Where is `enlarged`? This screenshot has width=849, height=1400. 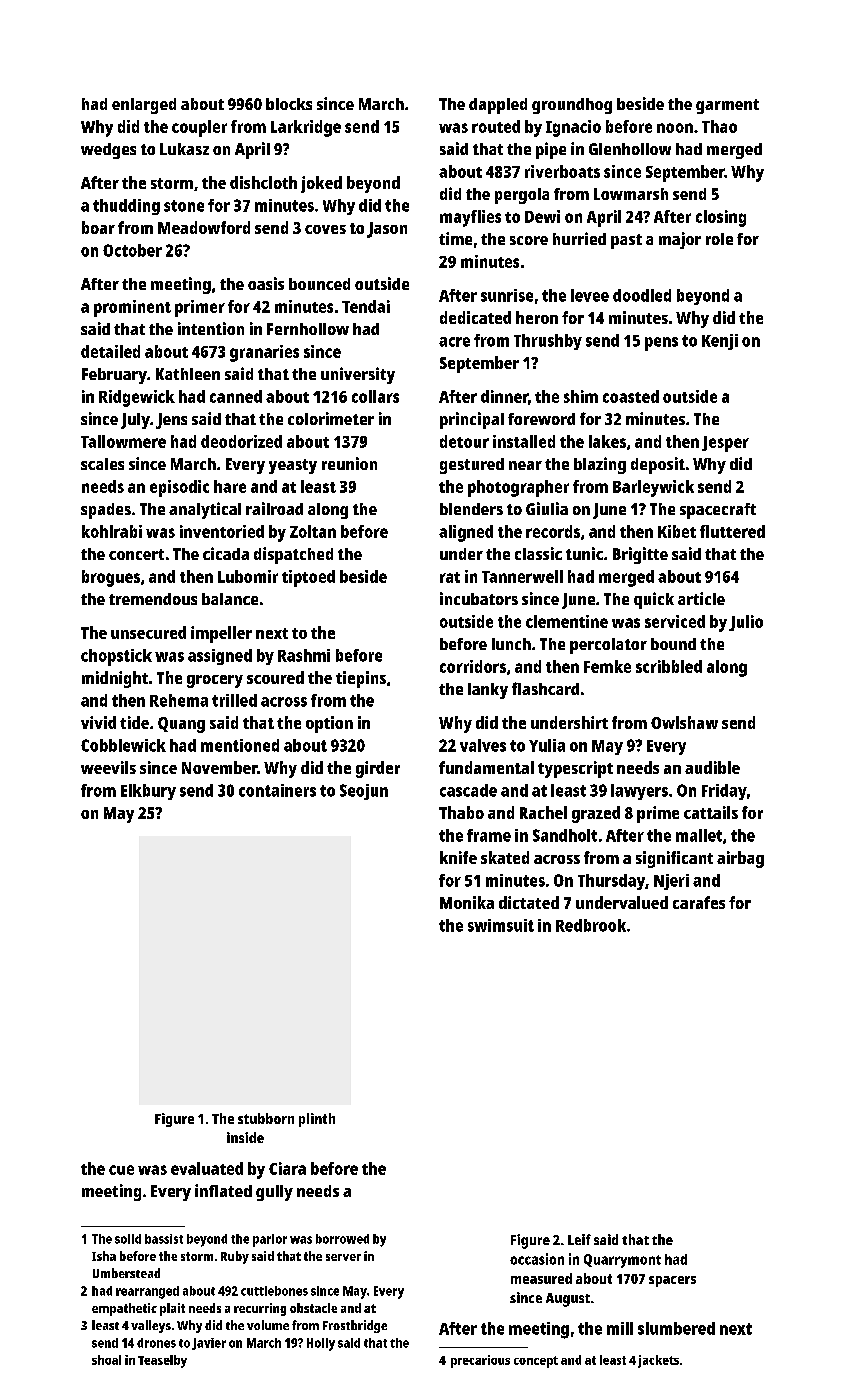 enlarged is located at coordinates (144, 106).
